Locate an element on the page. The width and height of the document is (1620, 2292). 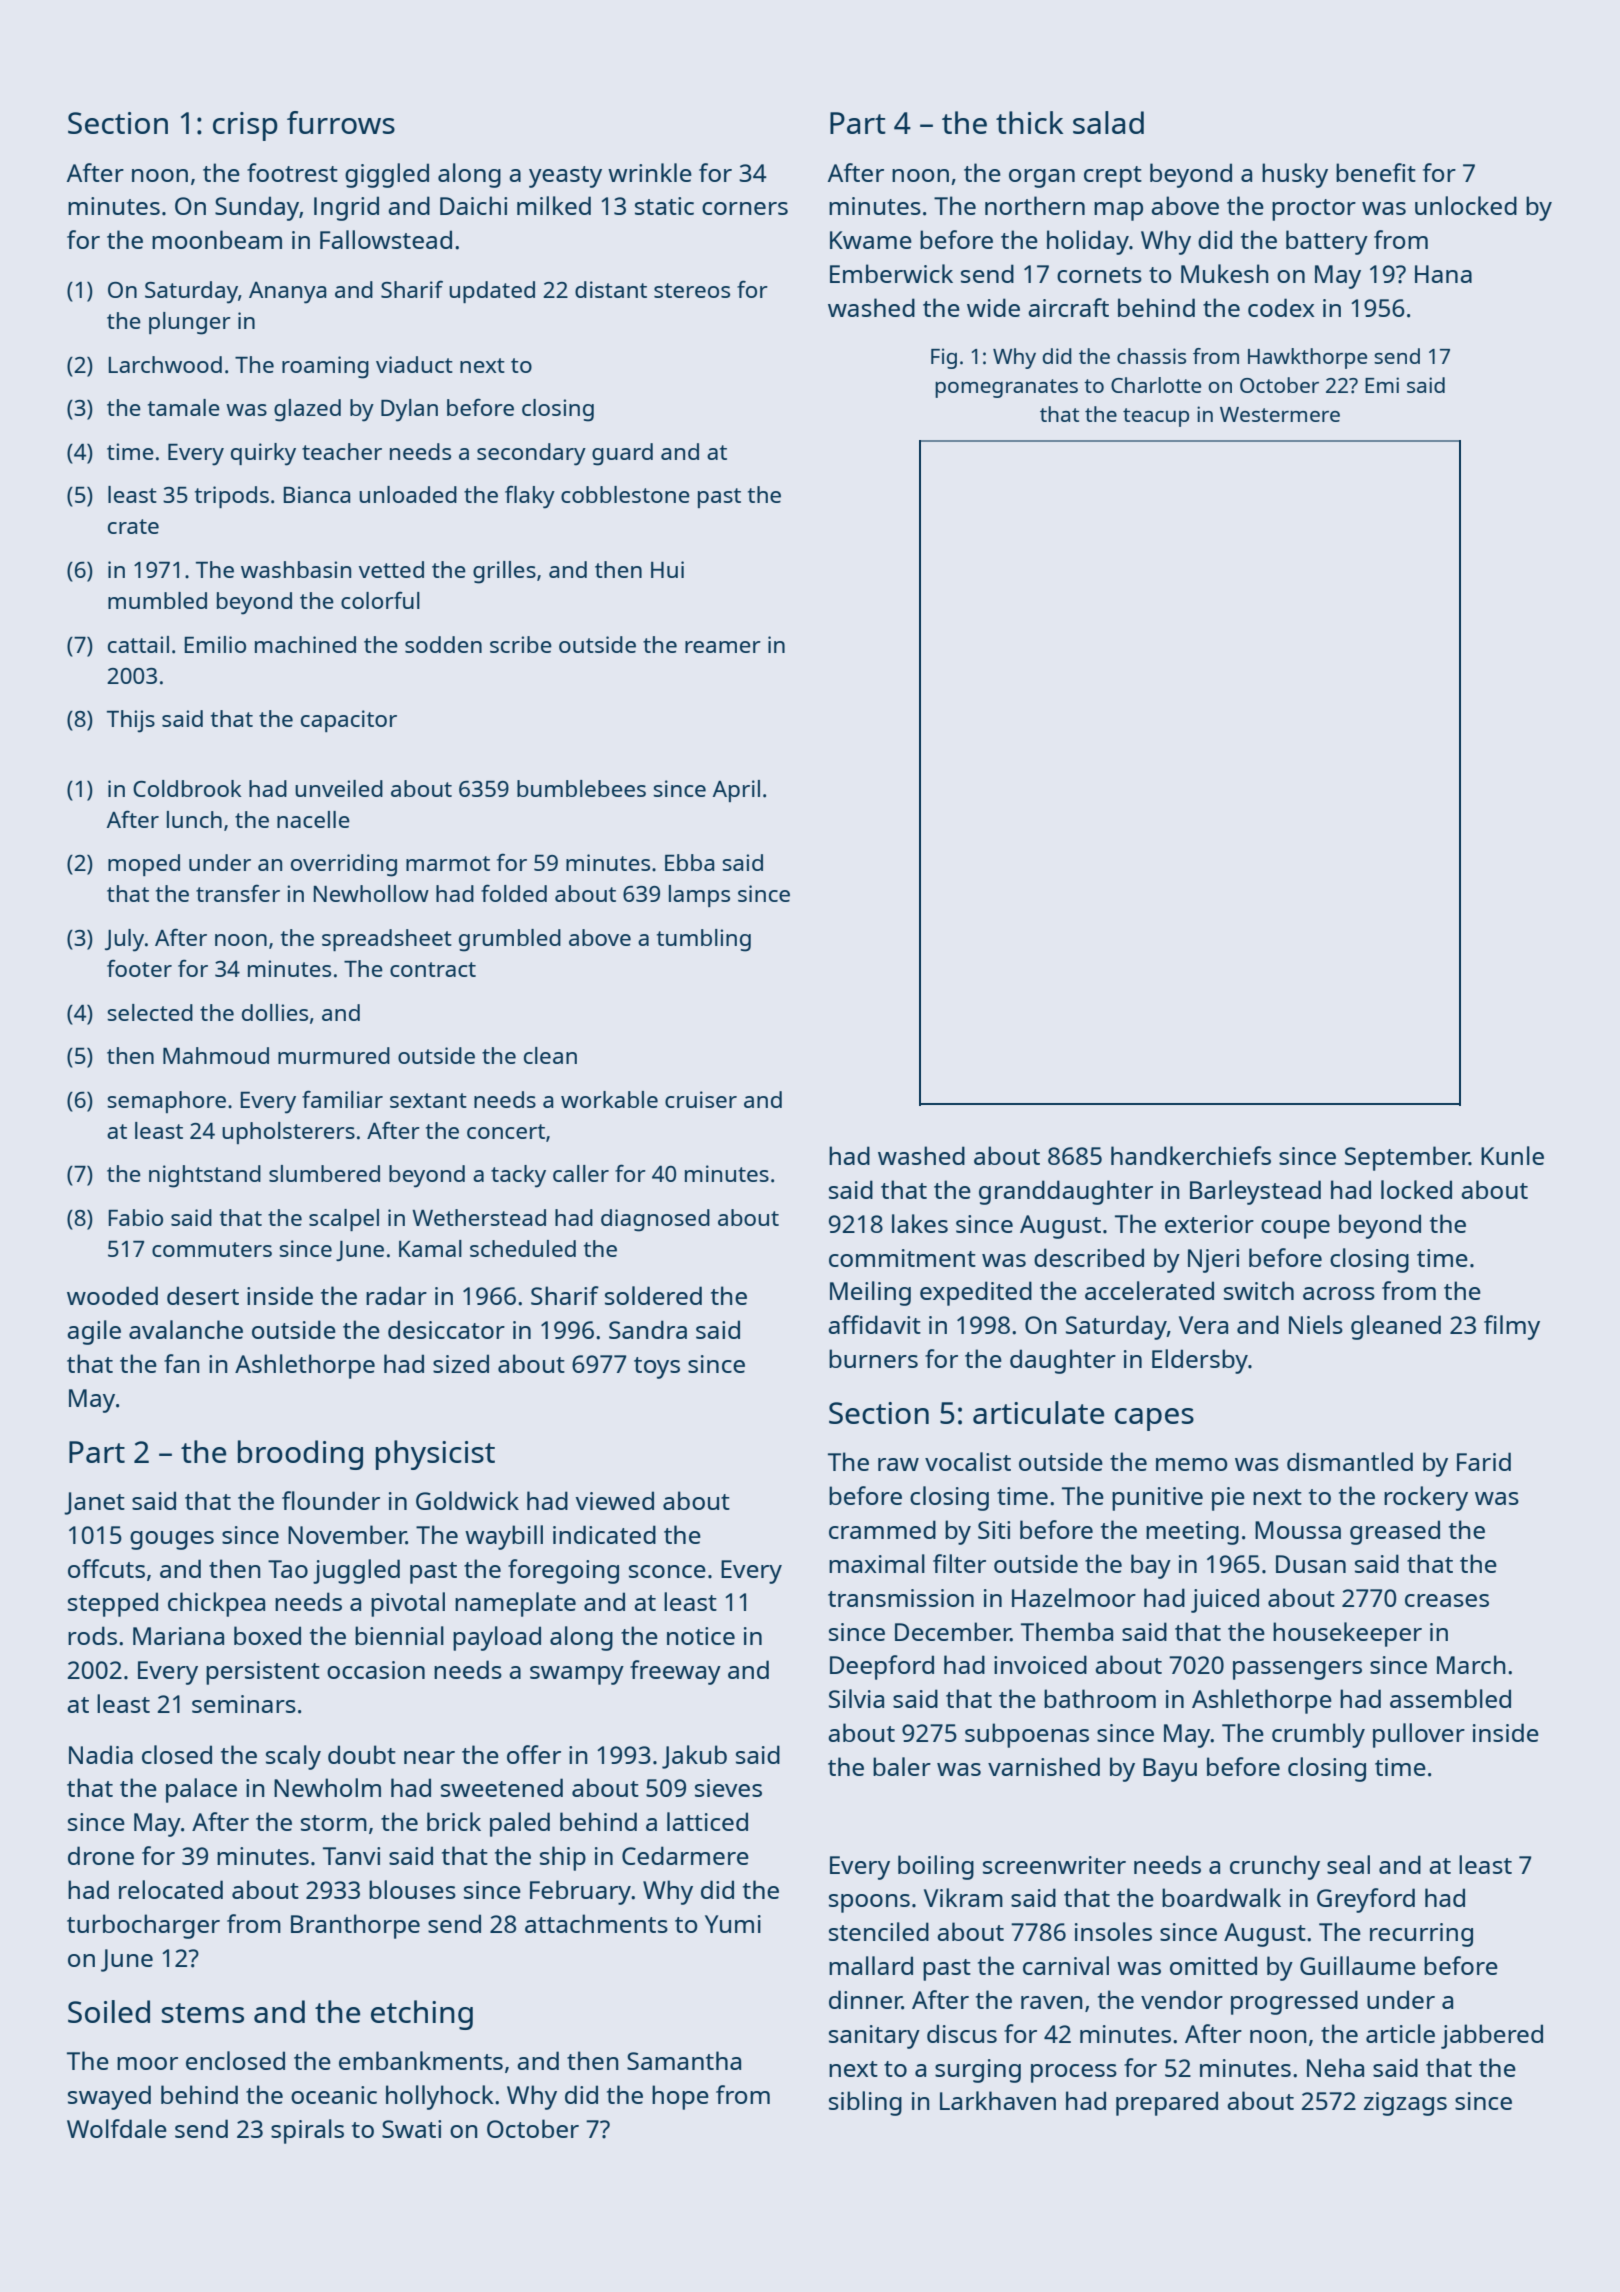
September is located at coordinates (1407, 1158).
